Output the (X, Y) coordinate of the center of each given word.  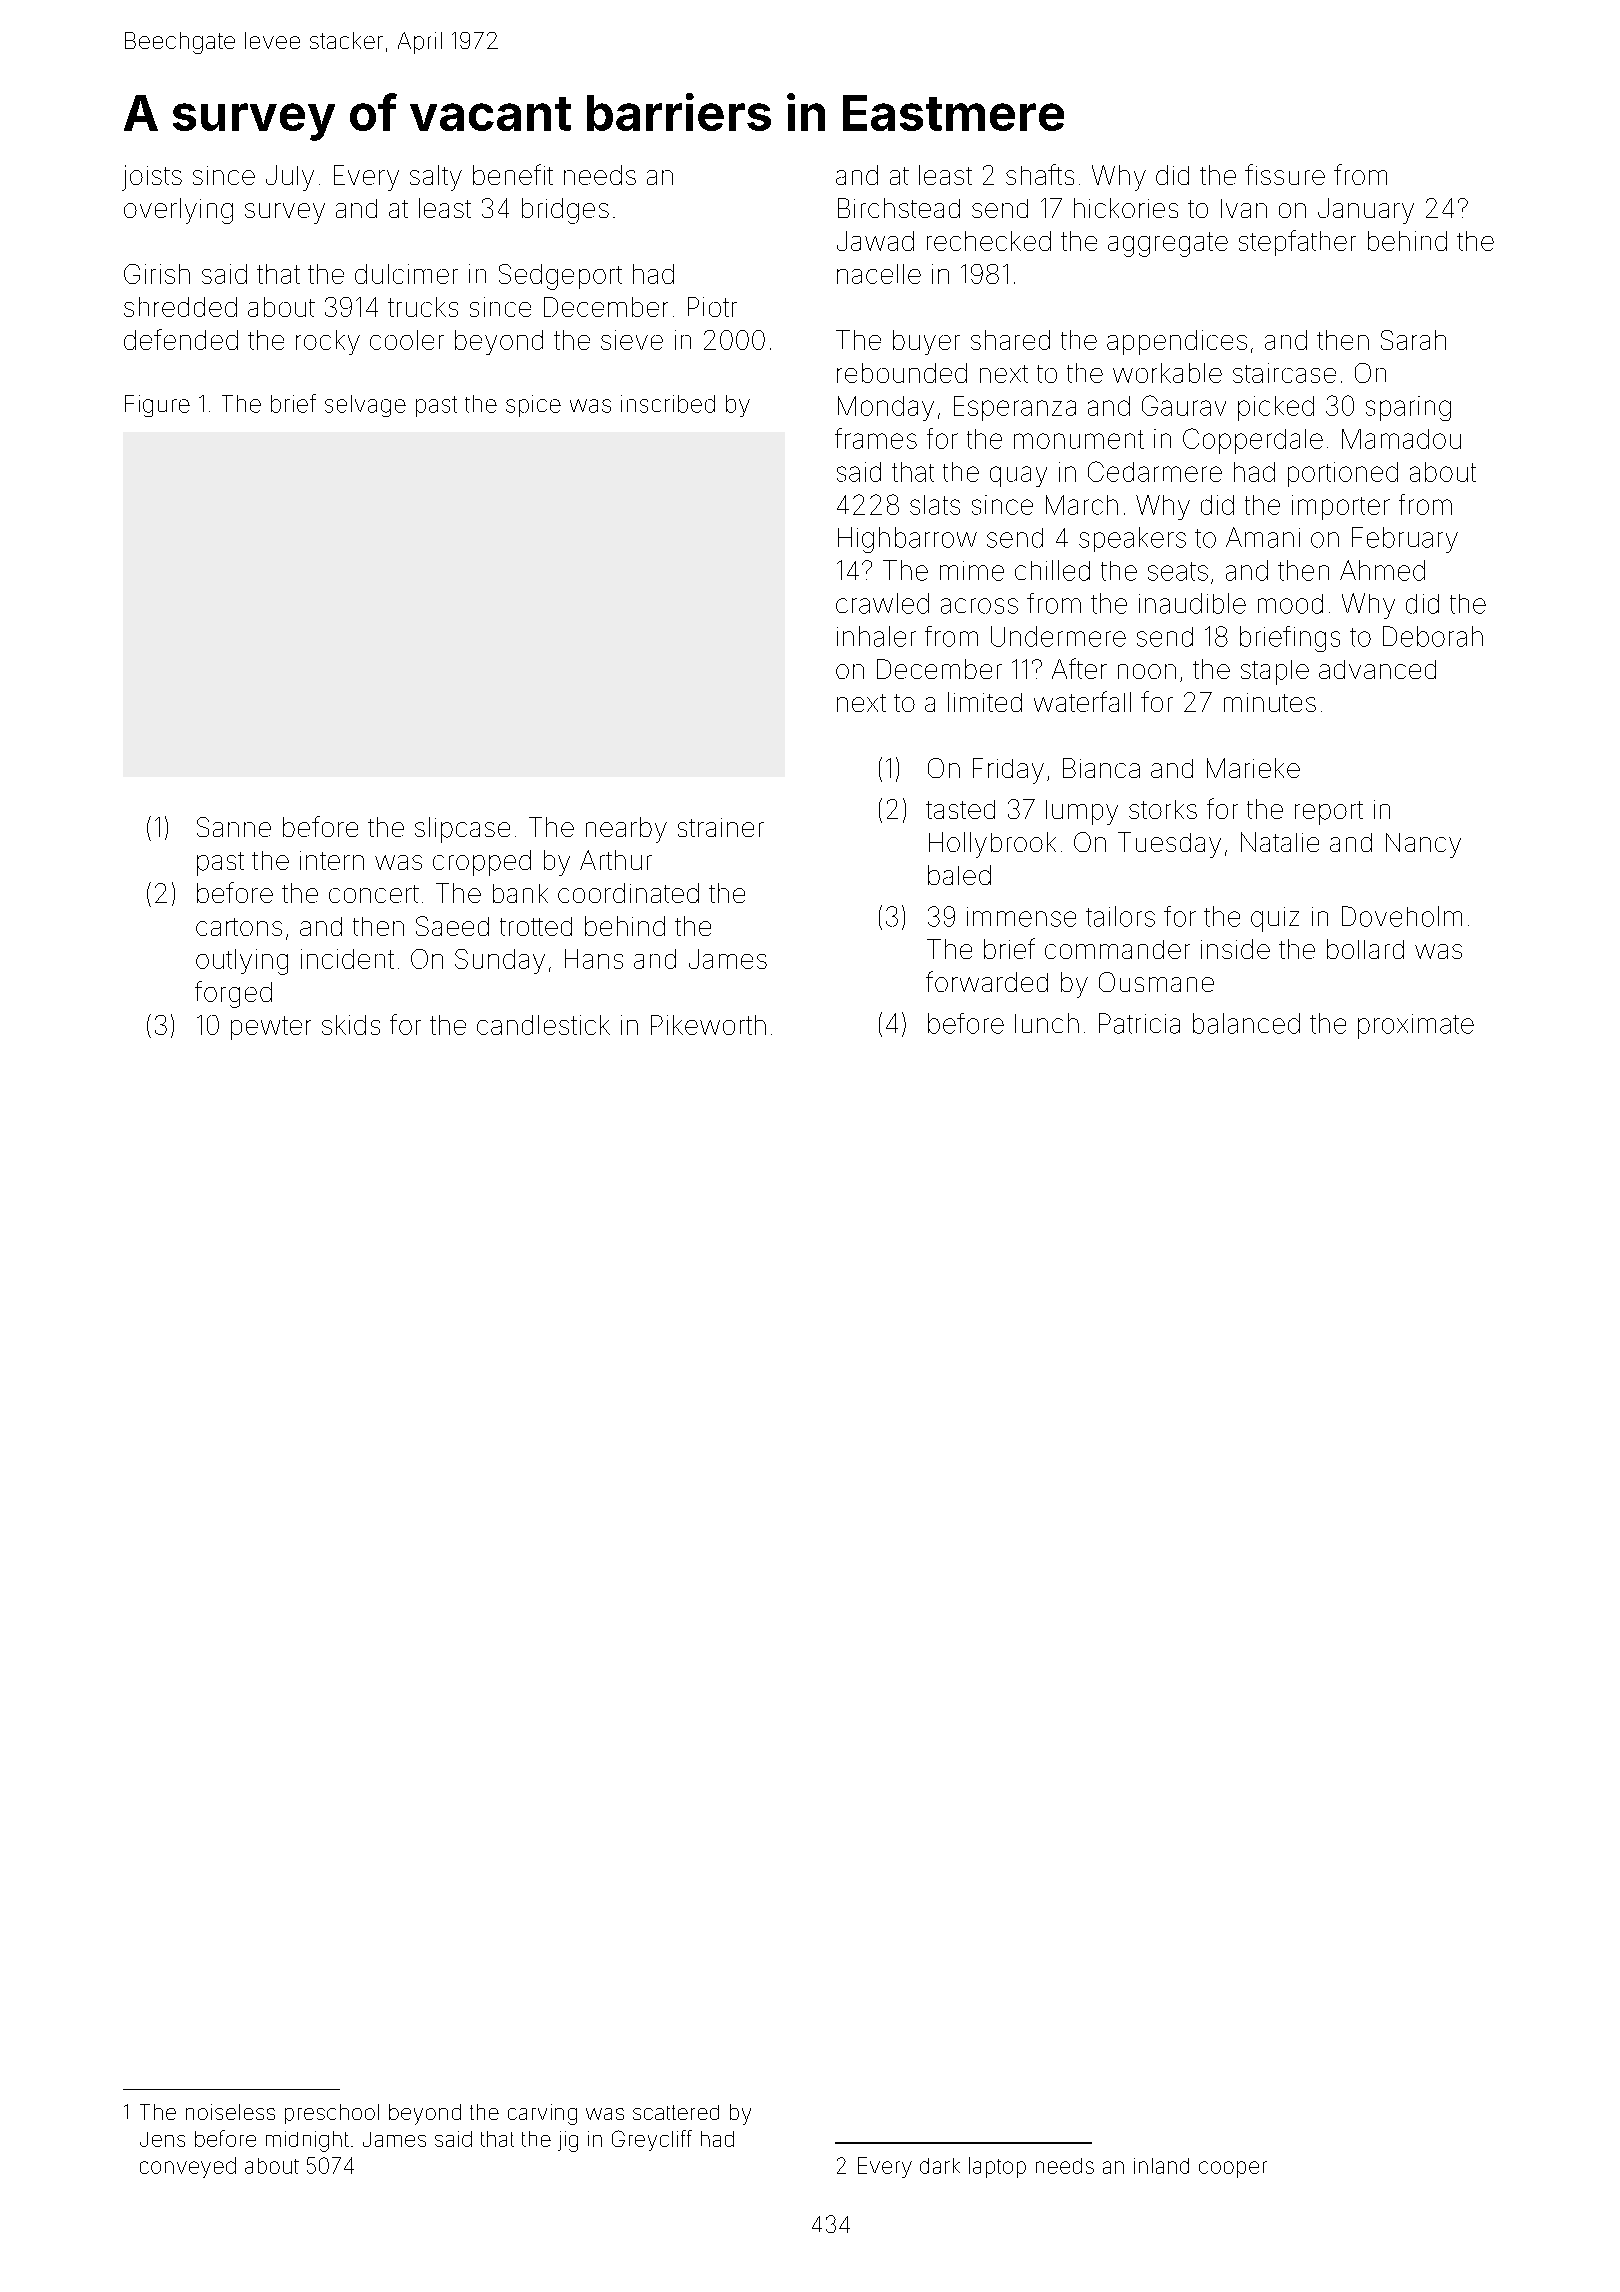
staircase (1284, 373)
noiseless (230, 2112)
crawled (882, 603)
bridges (565, 211)
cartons (239, 927)
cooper (1233, 2169)
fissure (1285, 174)
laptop (997, 2167)
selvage (365, 406)
